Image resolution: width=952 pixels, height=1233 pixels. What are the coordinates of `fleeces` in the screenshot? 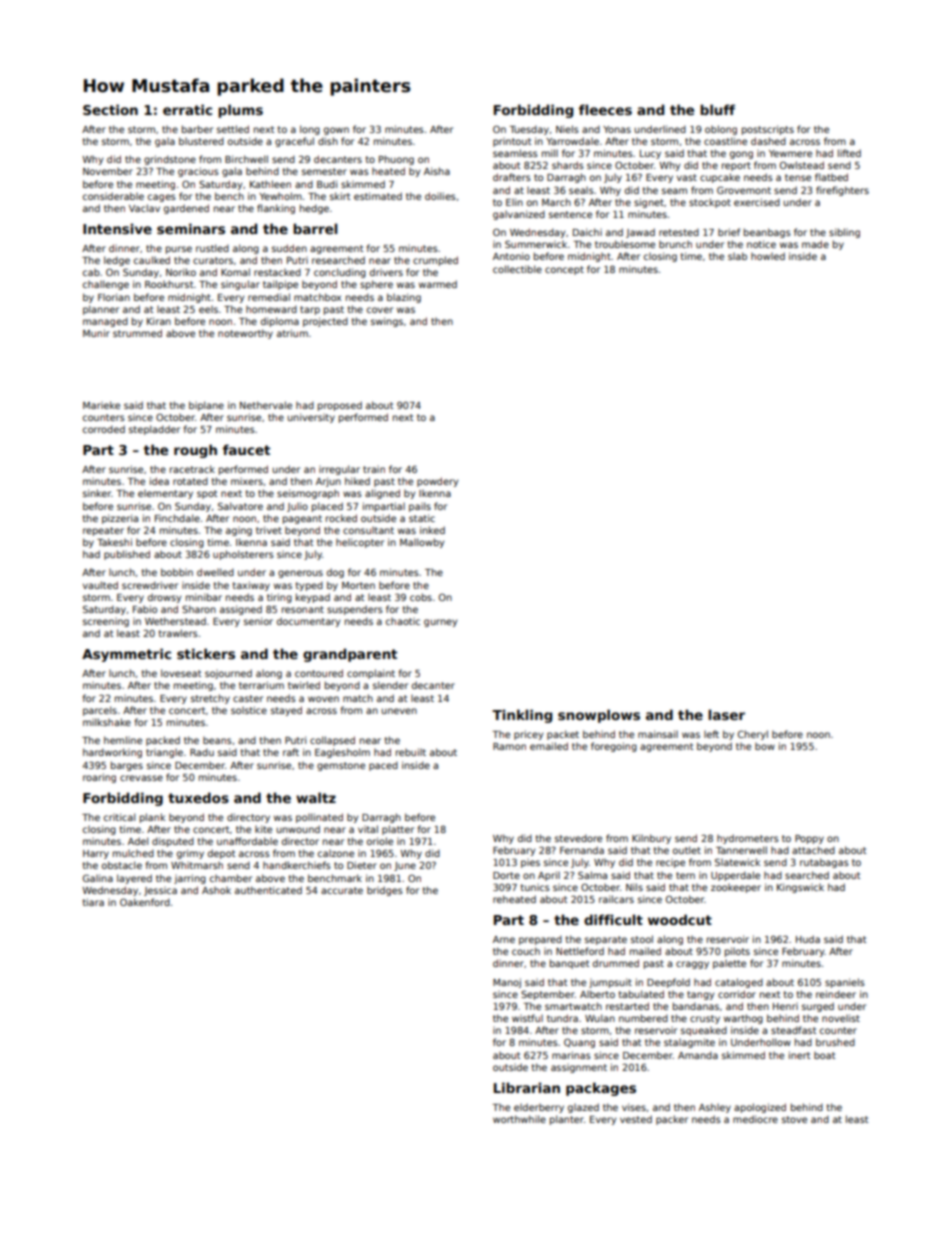 It's located at (605, 109).
